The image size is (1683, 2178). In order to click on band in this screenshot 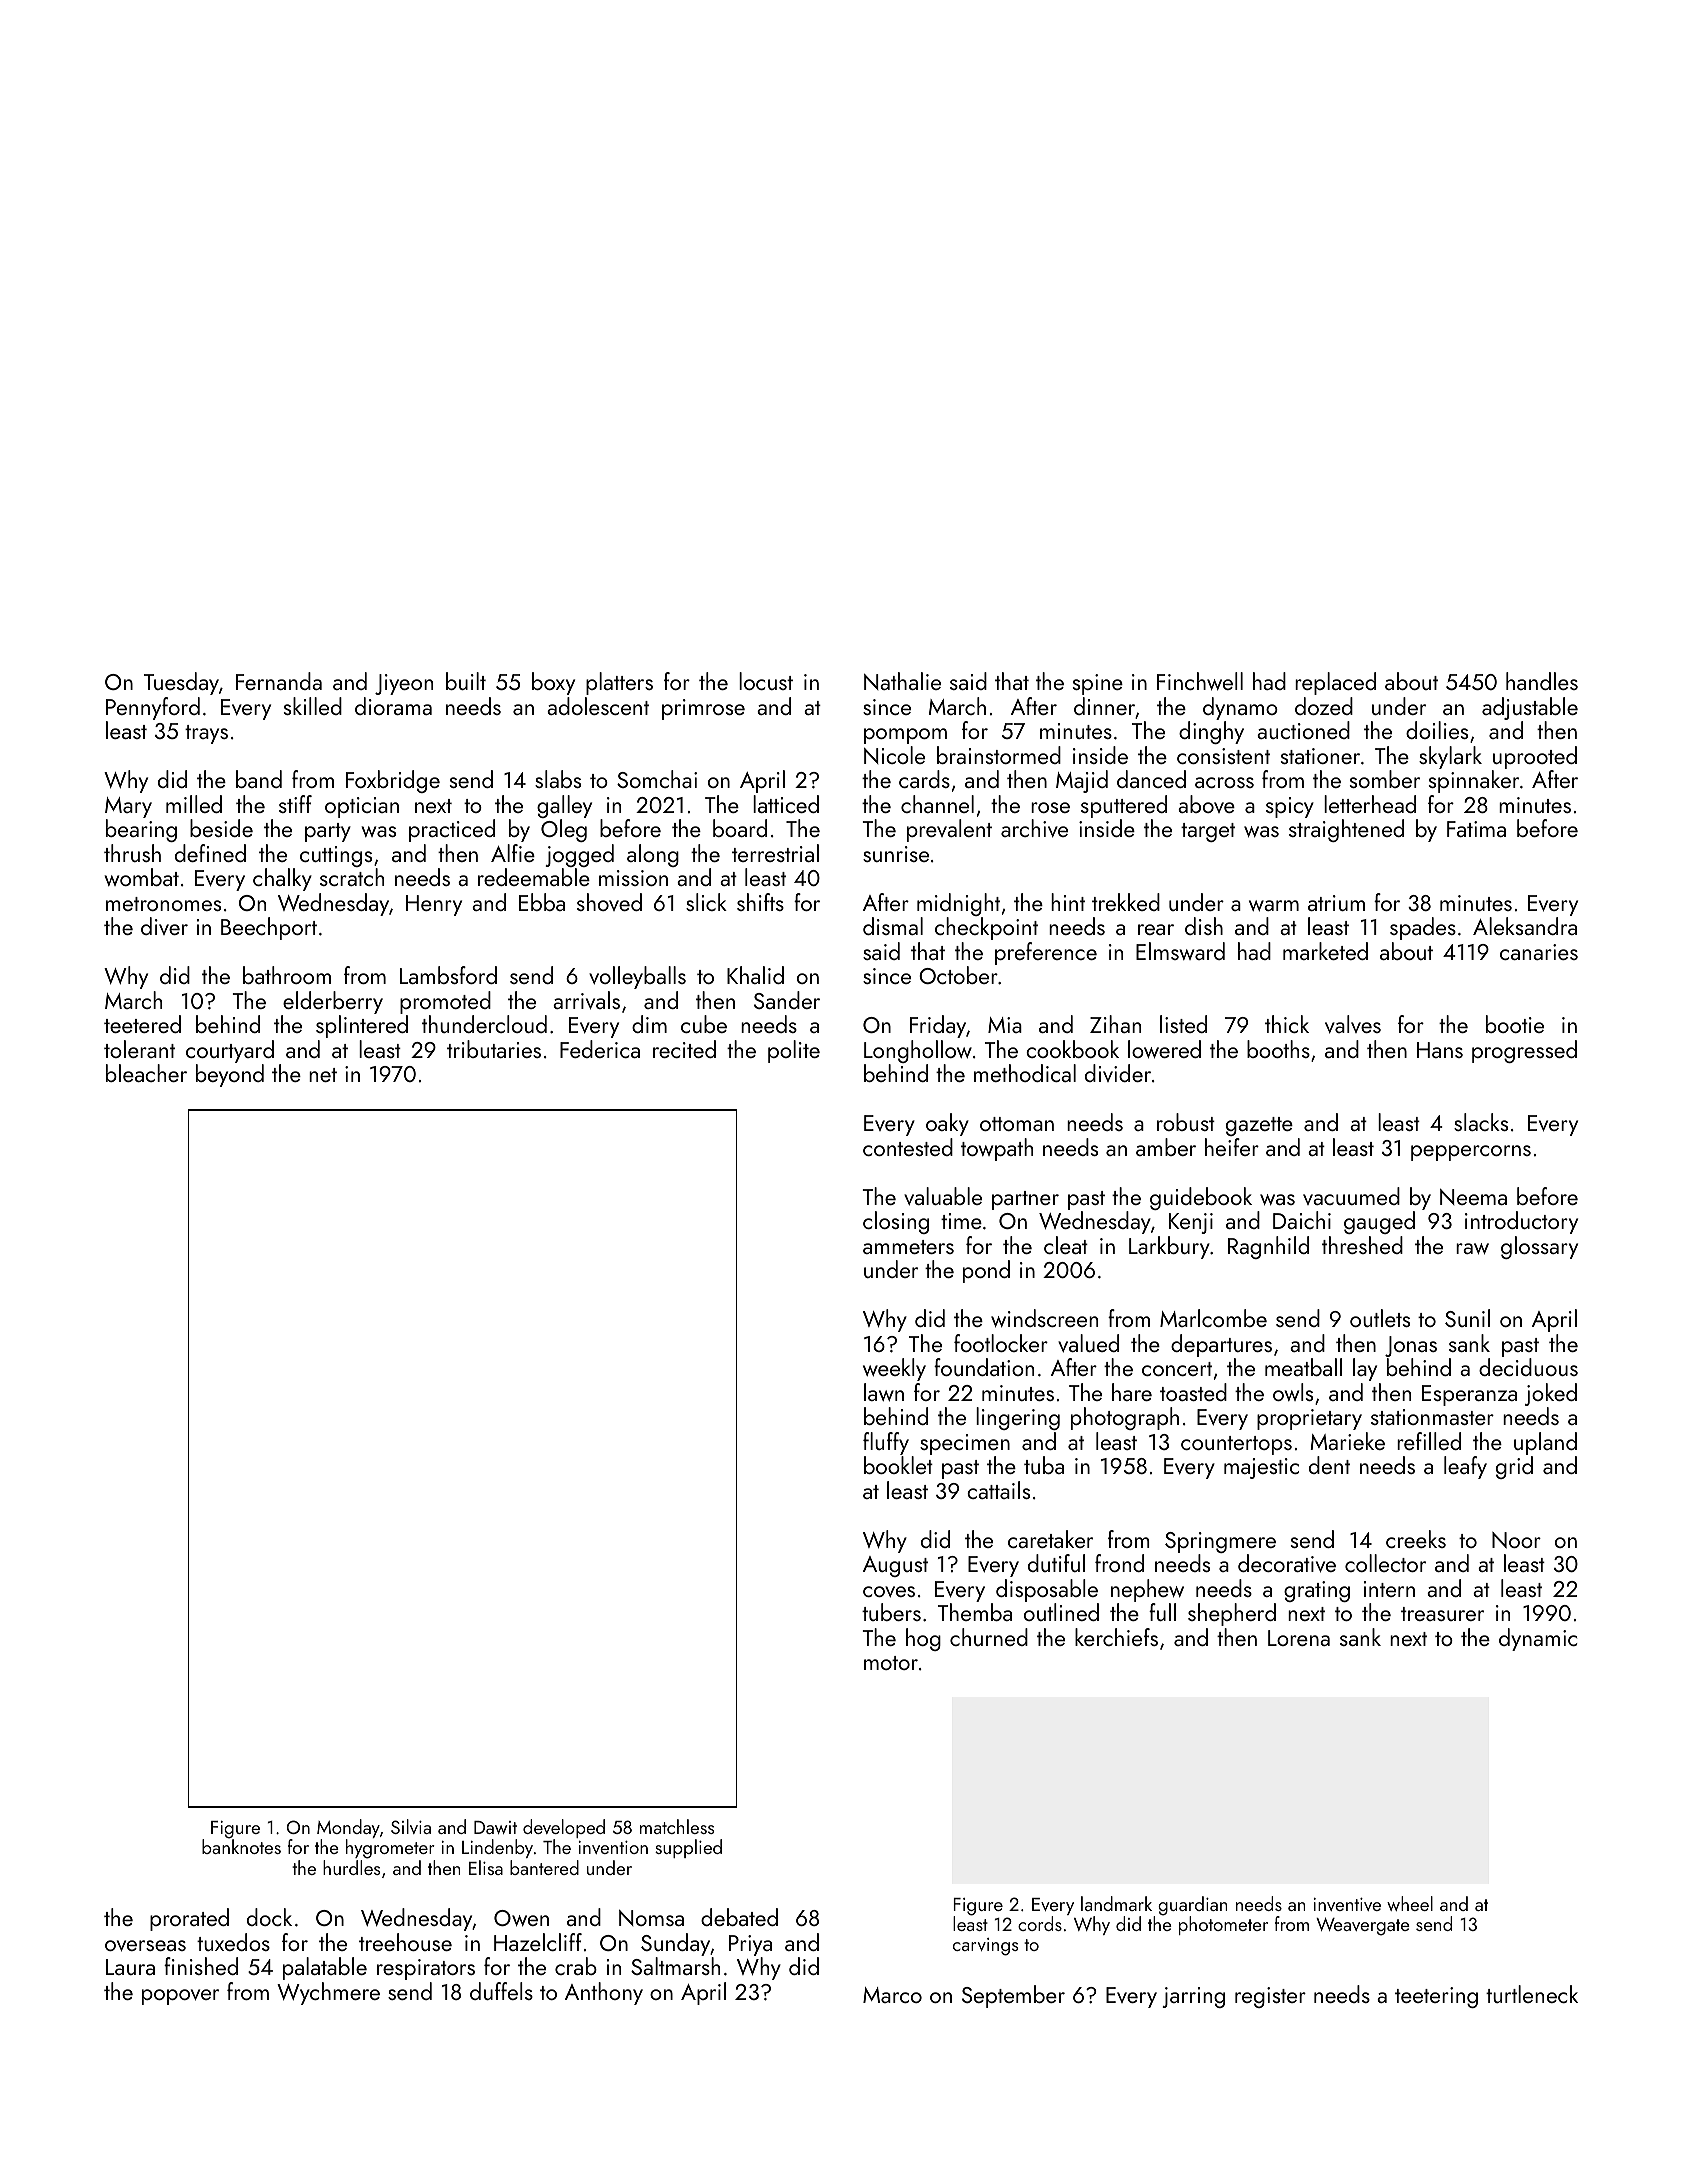, I will do `click(259, 779)`.
